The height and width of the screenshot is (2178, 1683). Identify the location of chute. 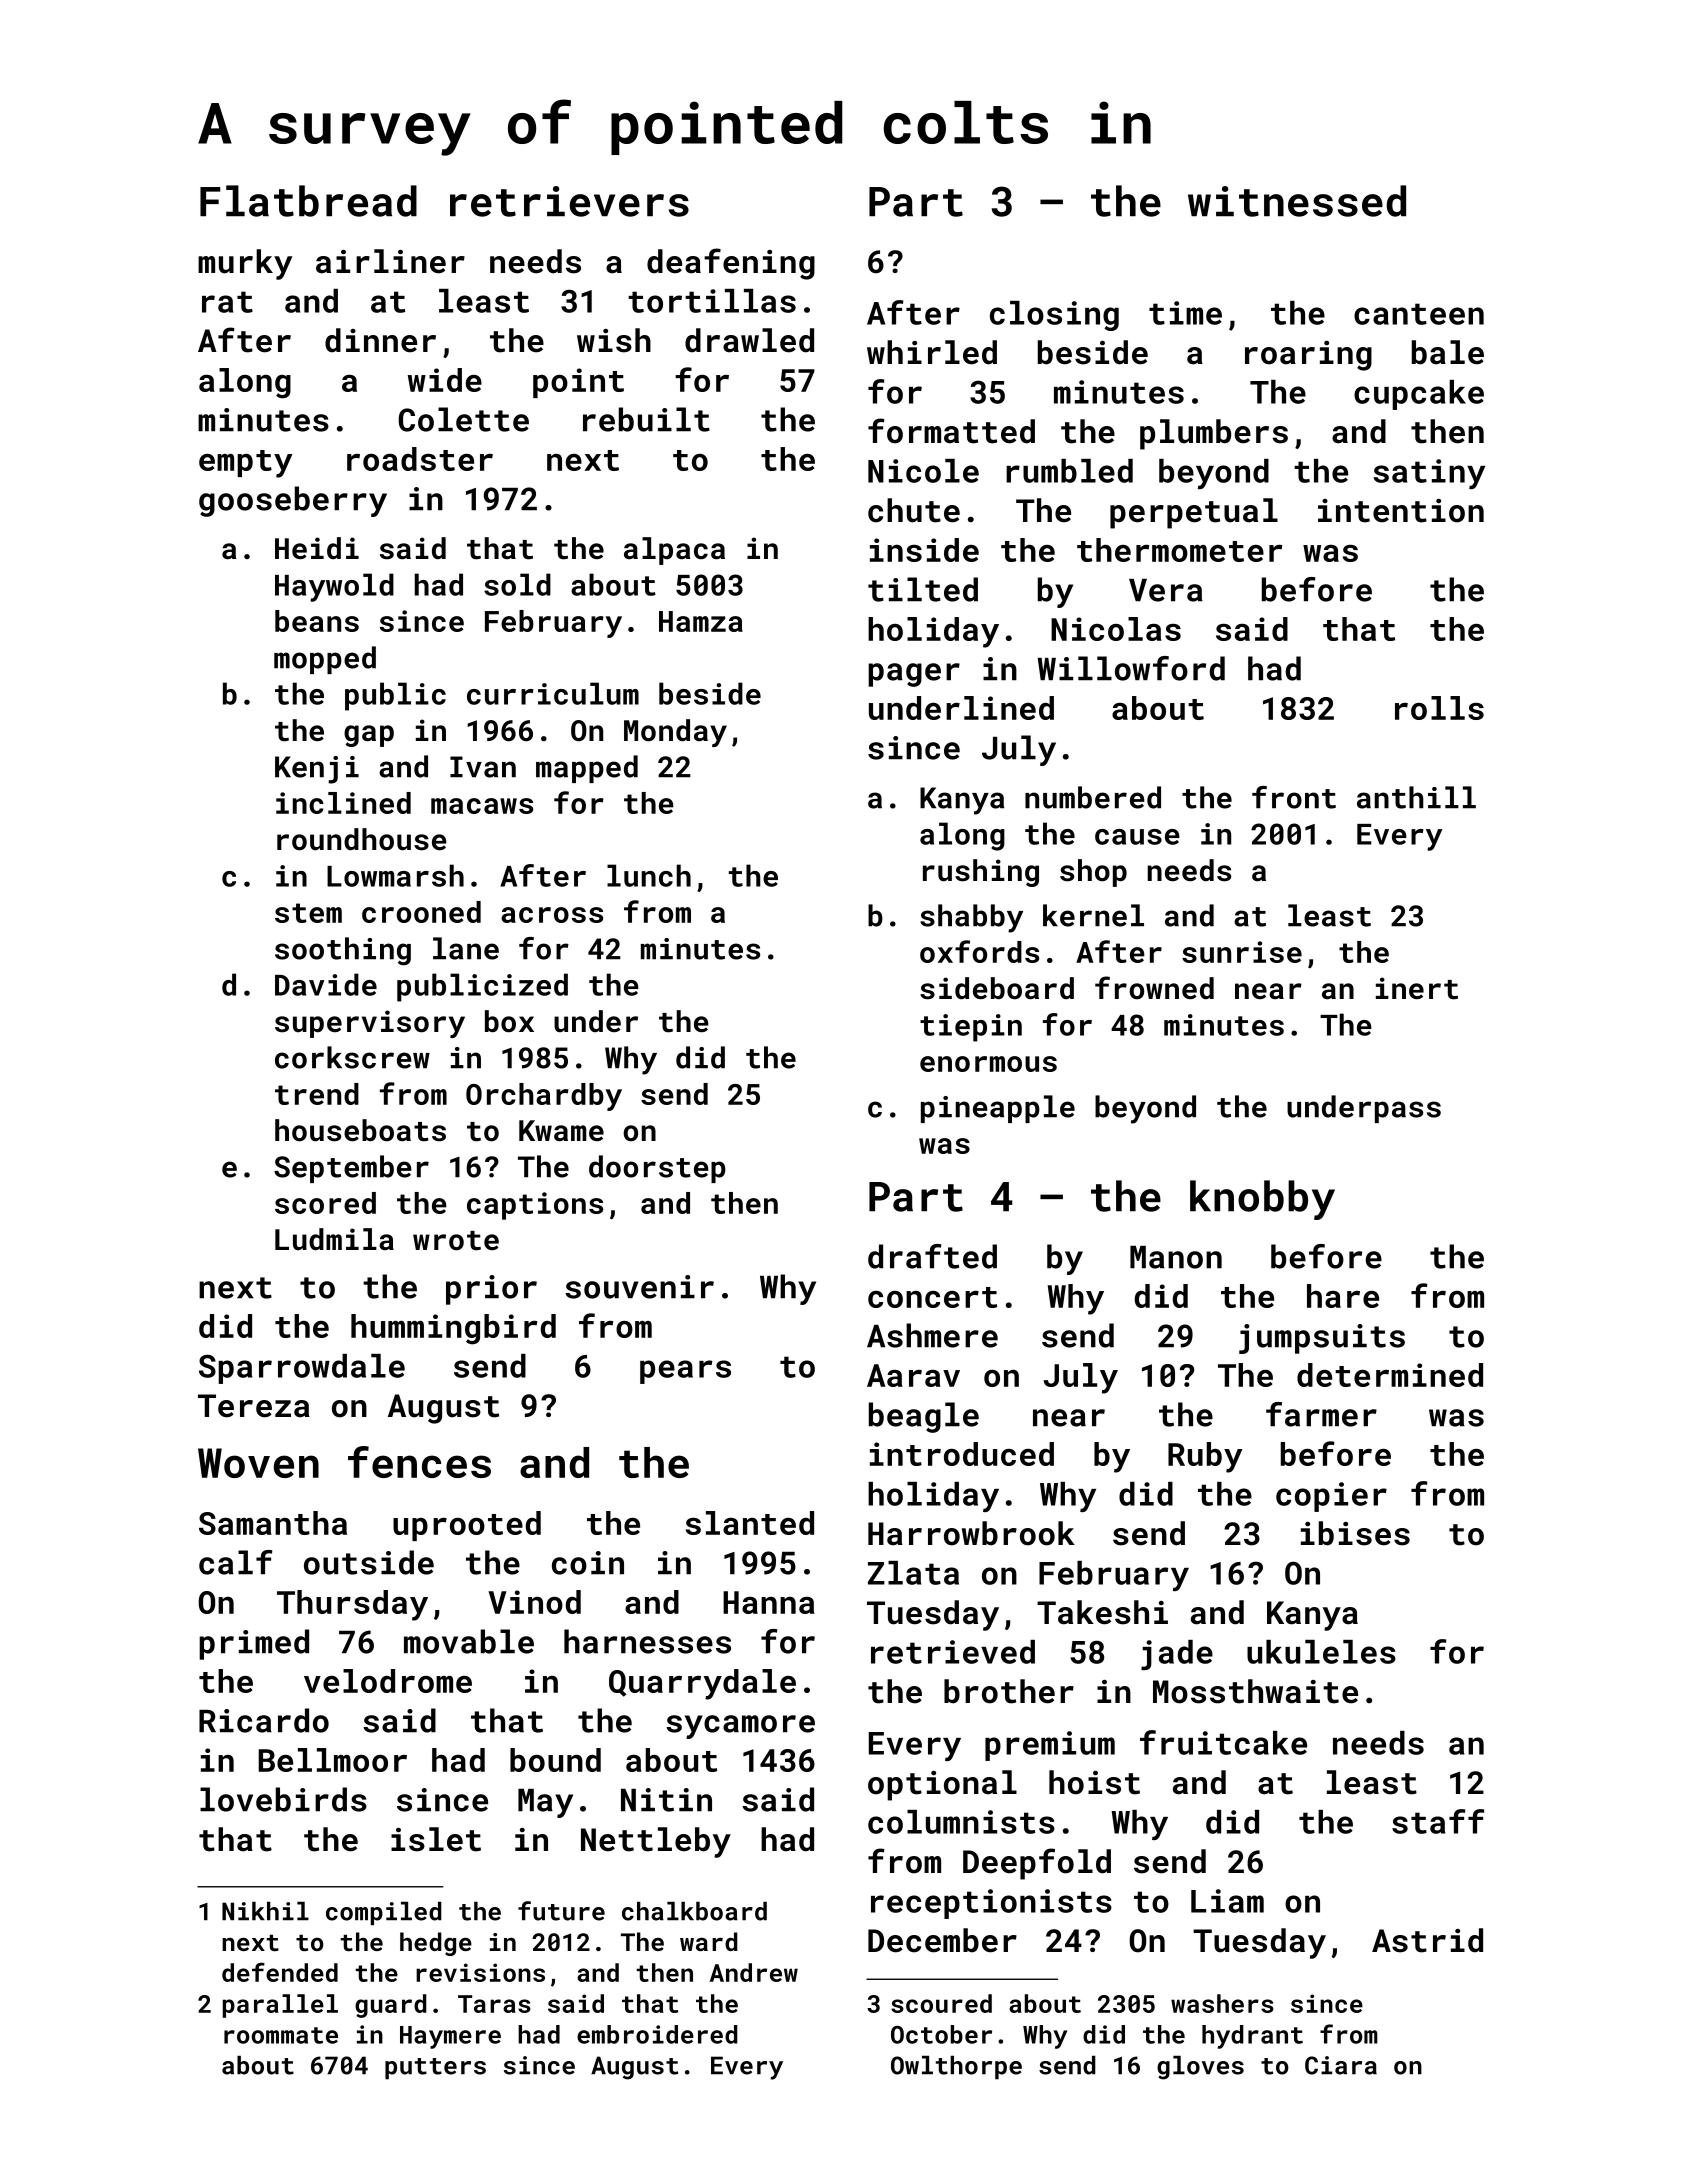
(914, 510).
